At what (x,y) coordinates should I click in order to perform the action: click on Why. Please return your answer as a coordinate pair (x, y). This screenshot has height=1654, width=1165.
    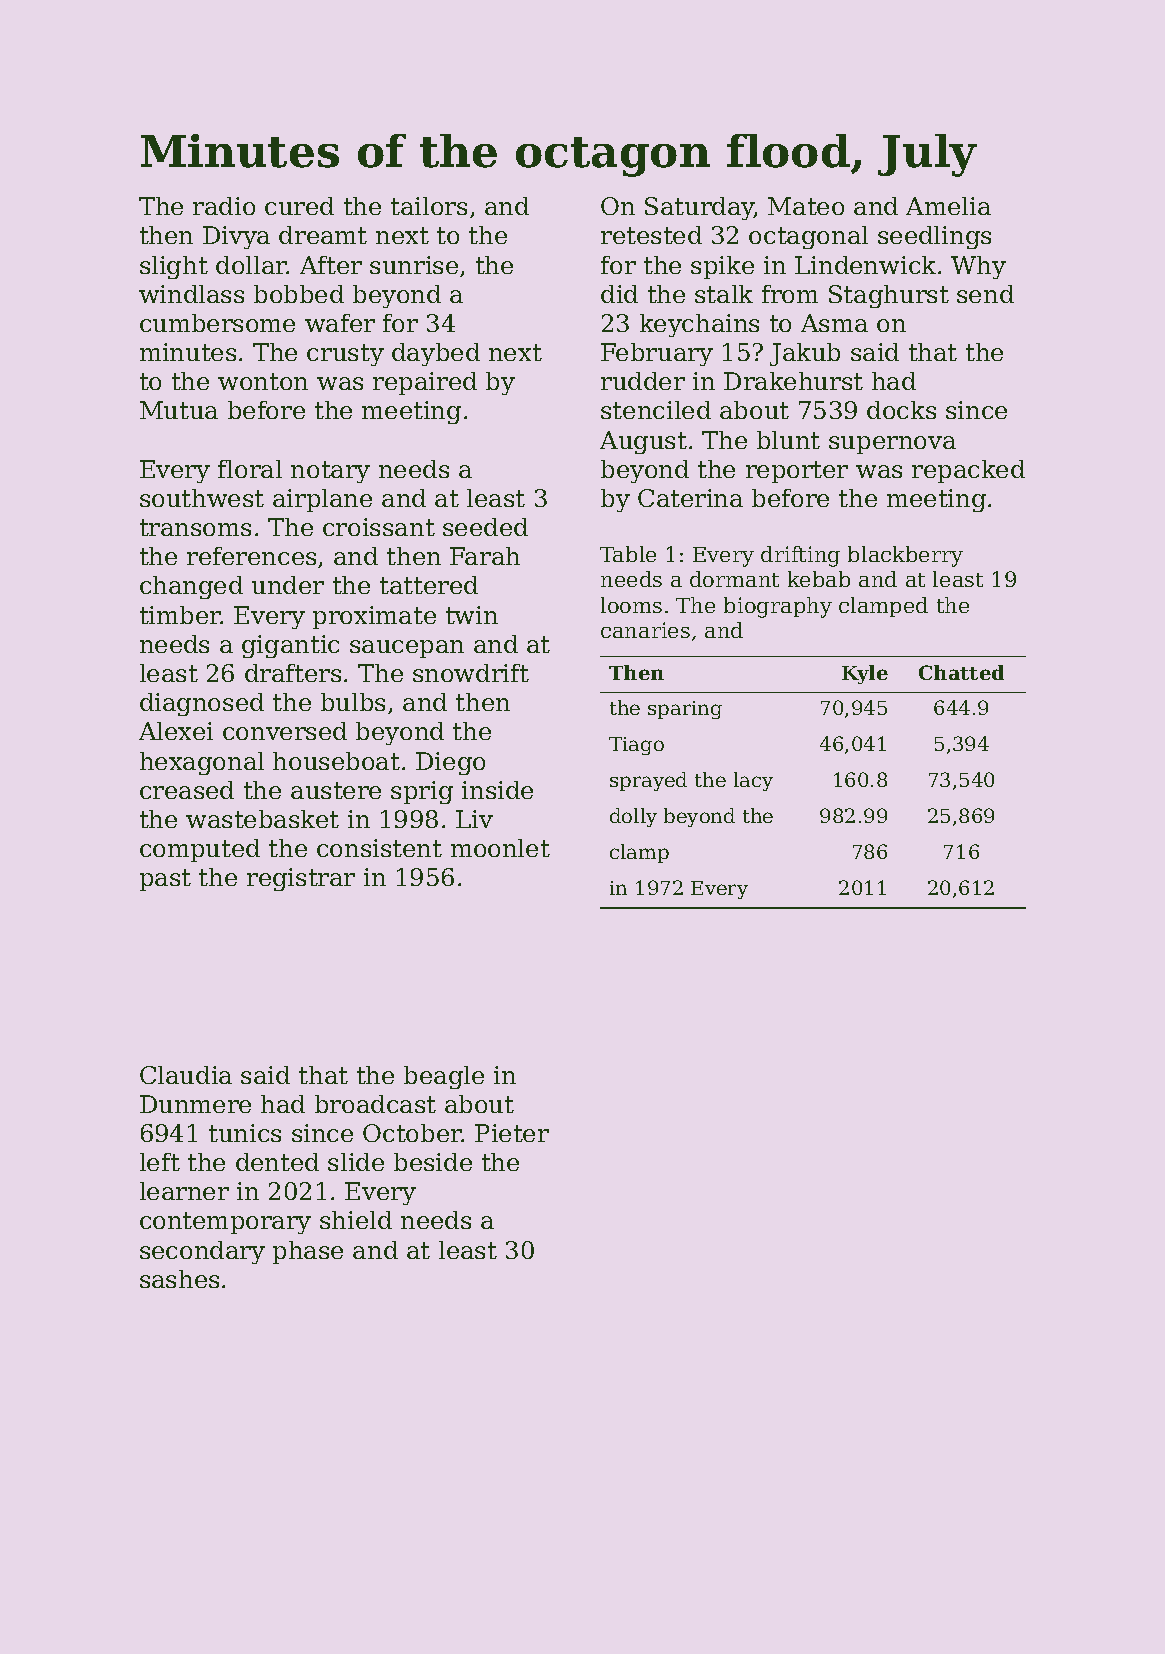
    Looking at the image, I should click on (978, 267).
